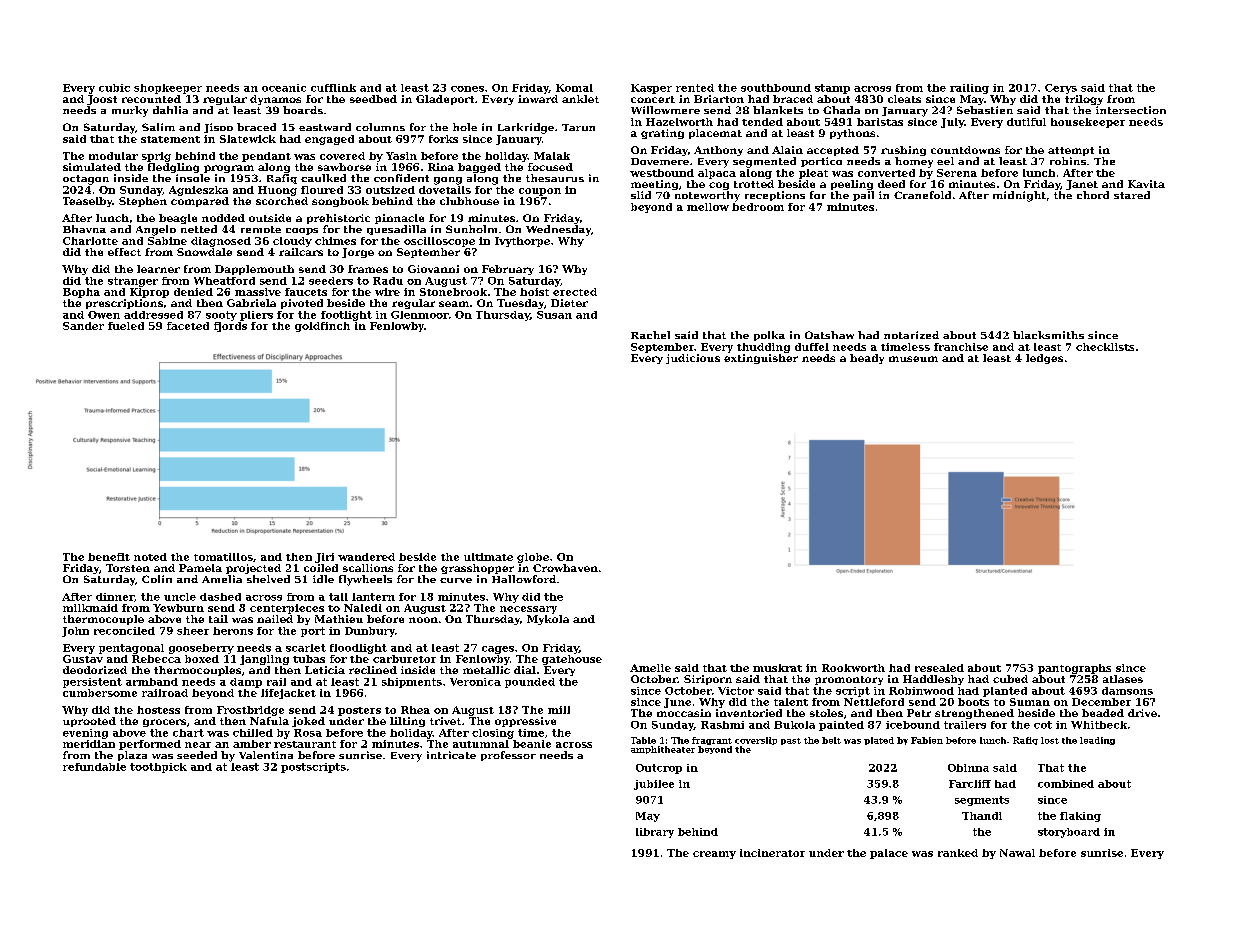 Image resolution: width=1233 pixels, height=952 pixels. What do you see at coordinates (488, 557) in the page?
I see `ultimate` at bounding box center [488, 557].
